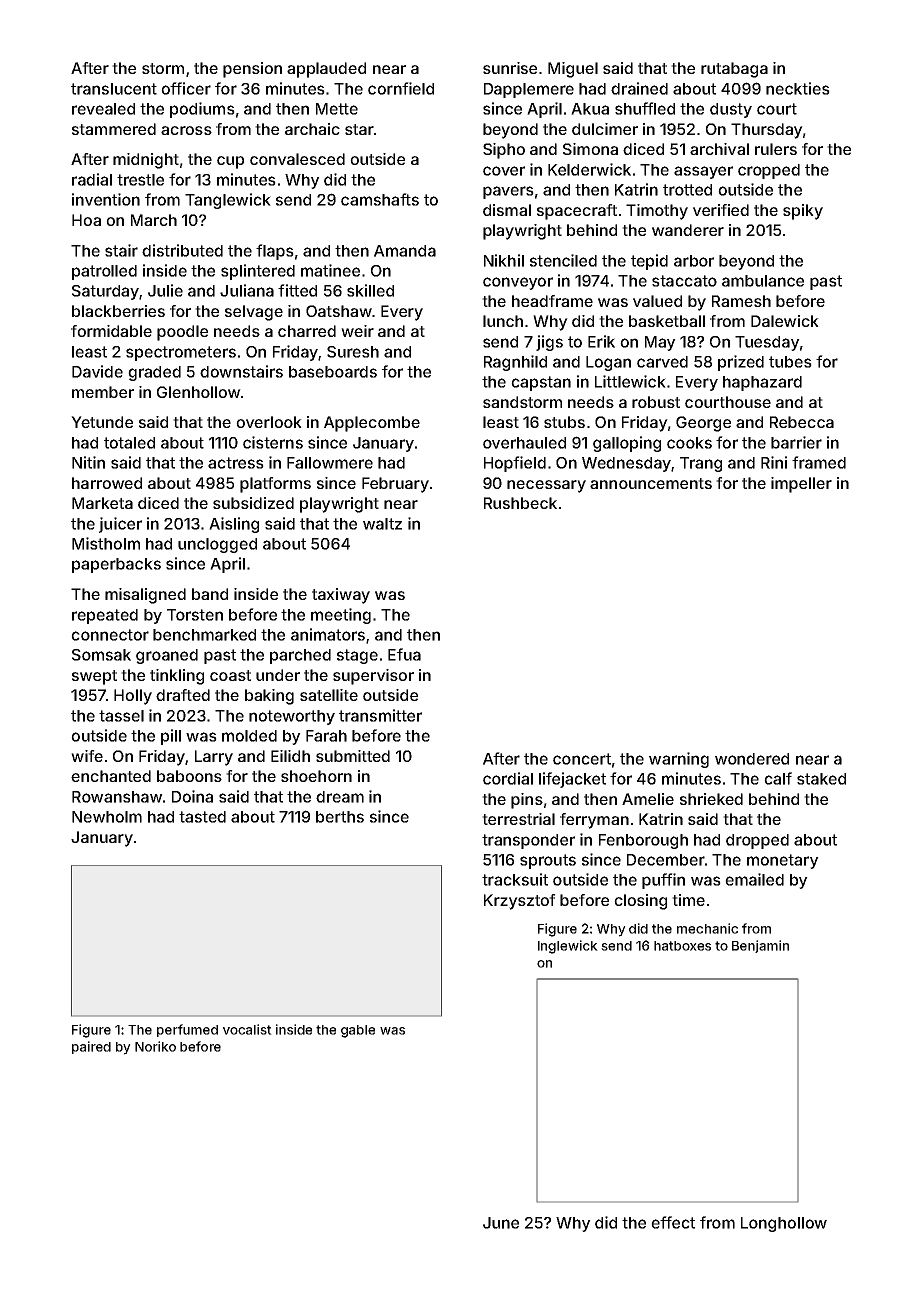  Describe the element at coordinates (341, 596) in the image. I see `taxiway` at that location.
